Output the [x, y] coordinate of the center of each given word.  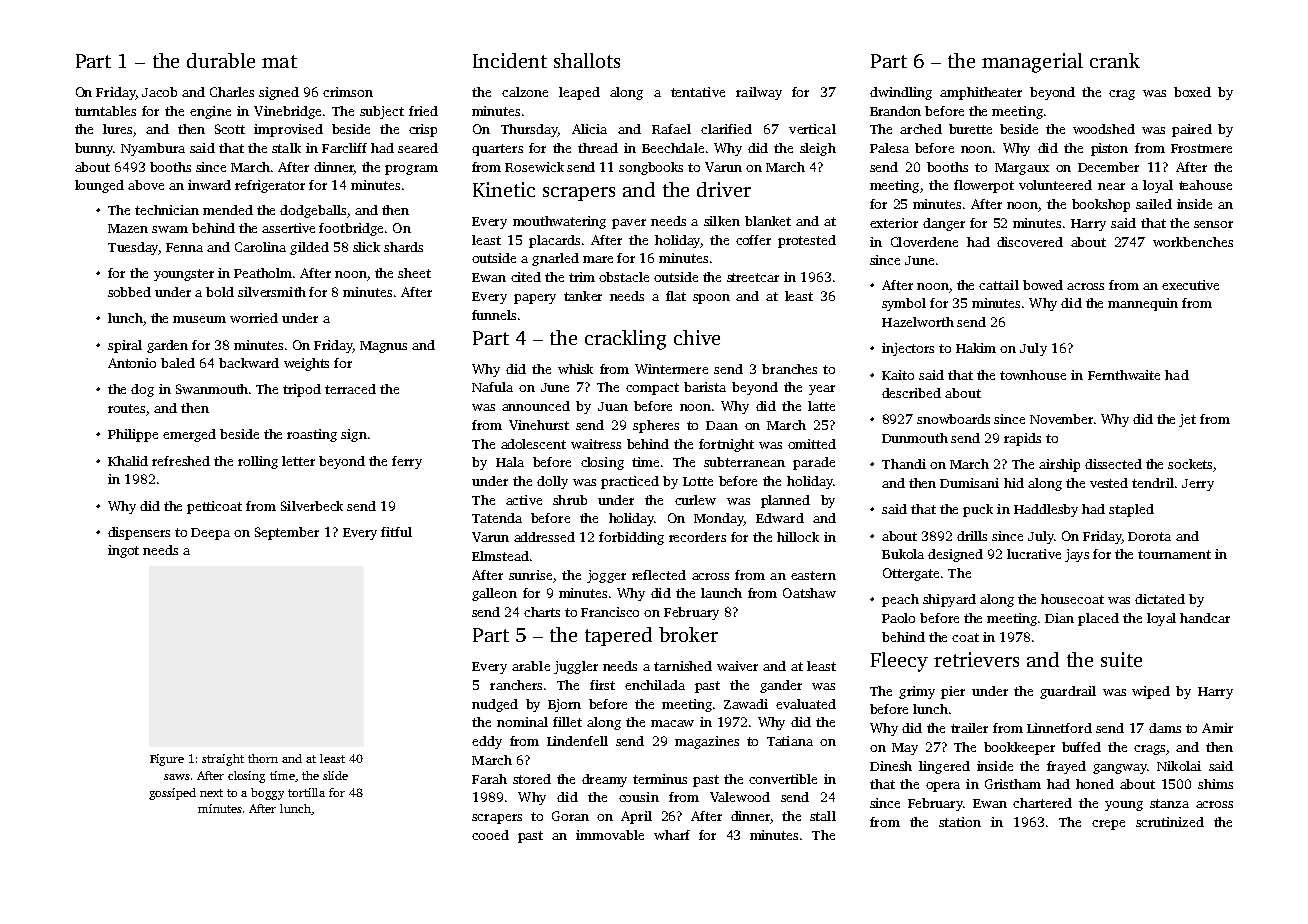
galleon [494, 594]
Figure [167, 760]
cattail [999, 285]
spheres [656, 426]
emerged [189, 435]
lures [117, 129]
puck [978, 510]
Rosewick [534, 167]
